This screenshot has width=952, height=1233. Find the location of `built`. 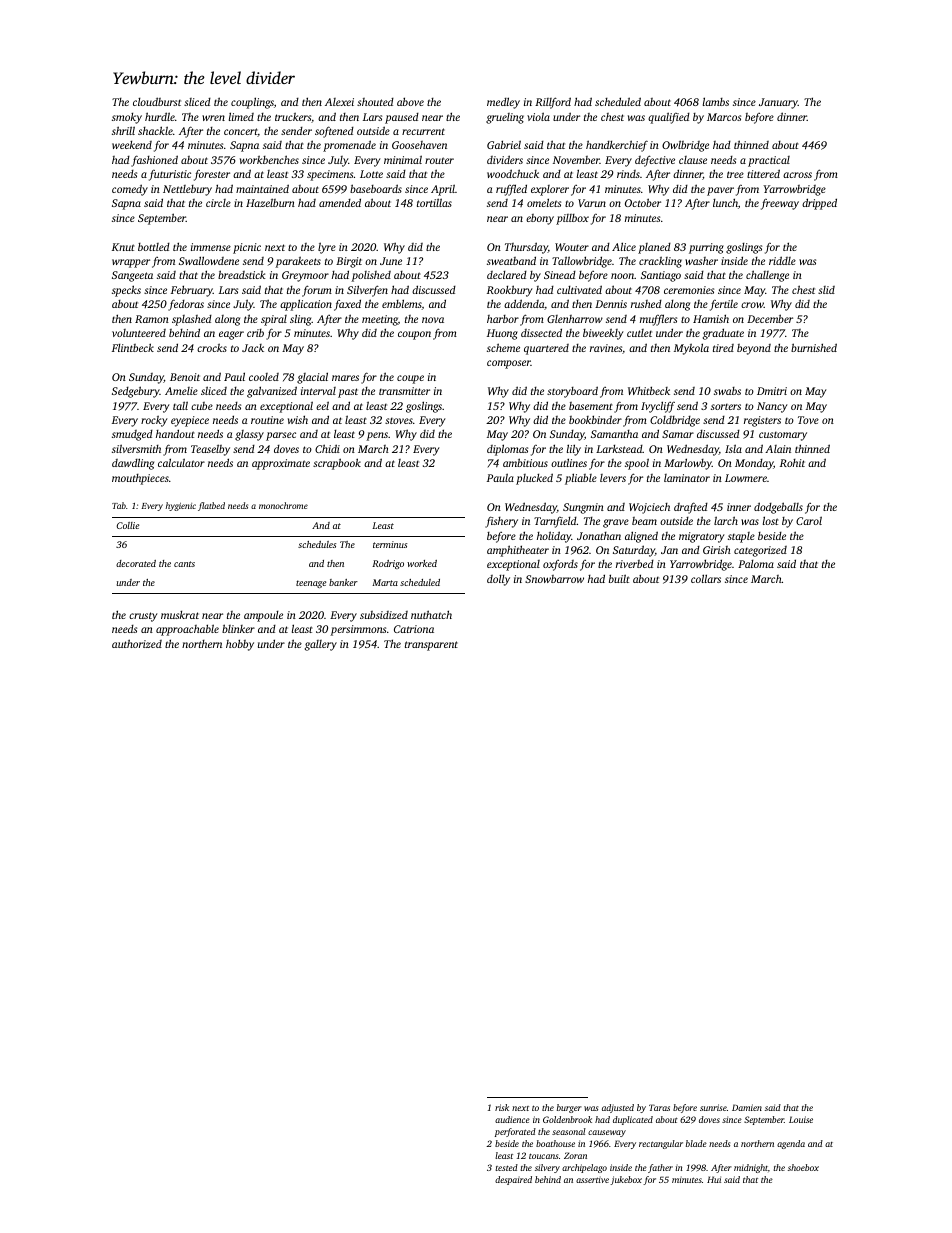

built is located at coordinates (619, 578).
